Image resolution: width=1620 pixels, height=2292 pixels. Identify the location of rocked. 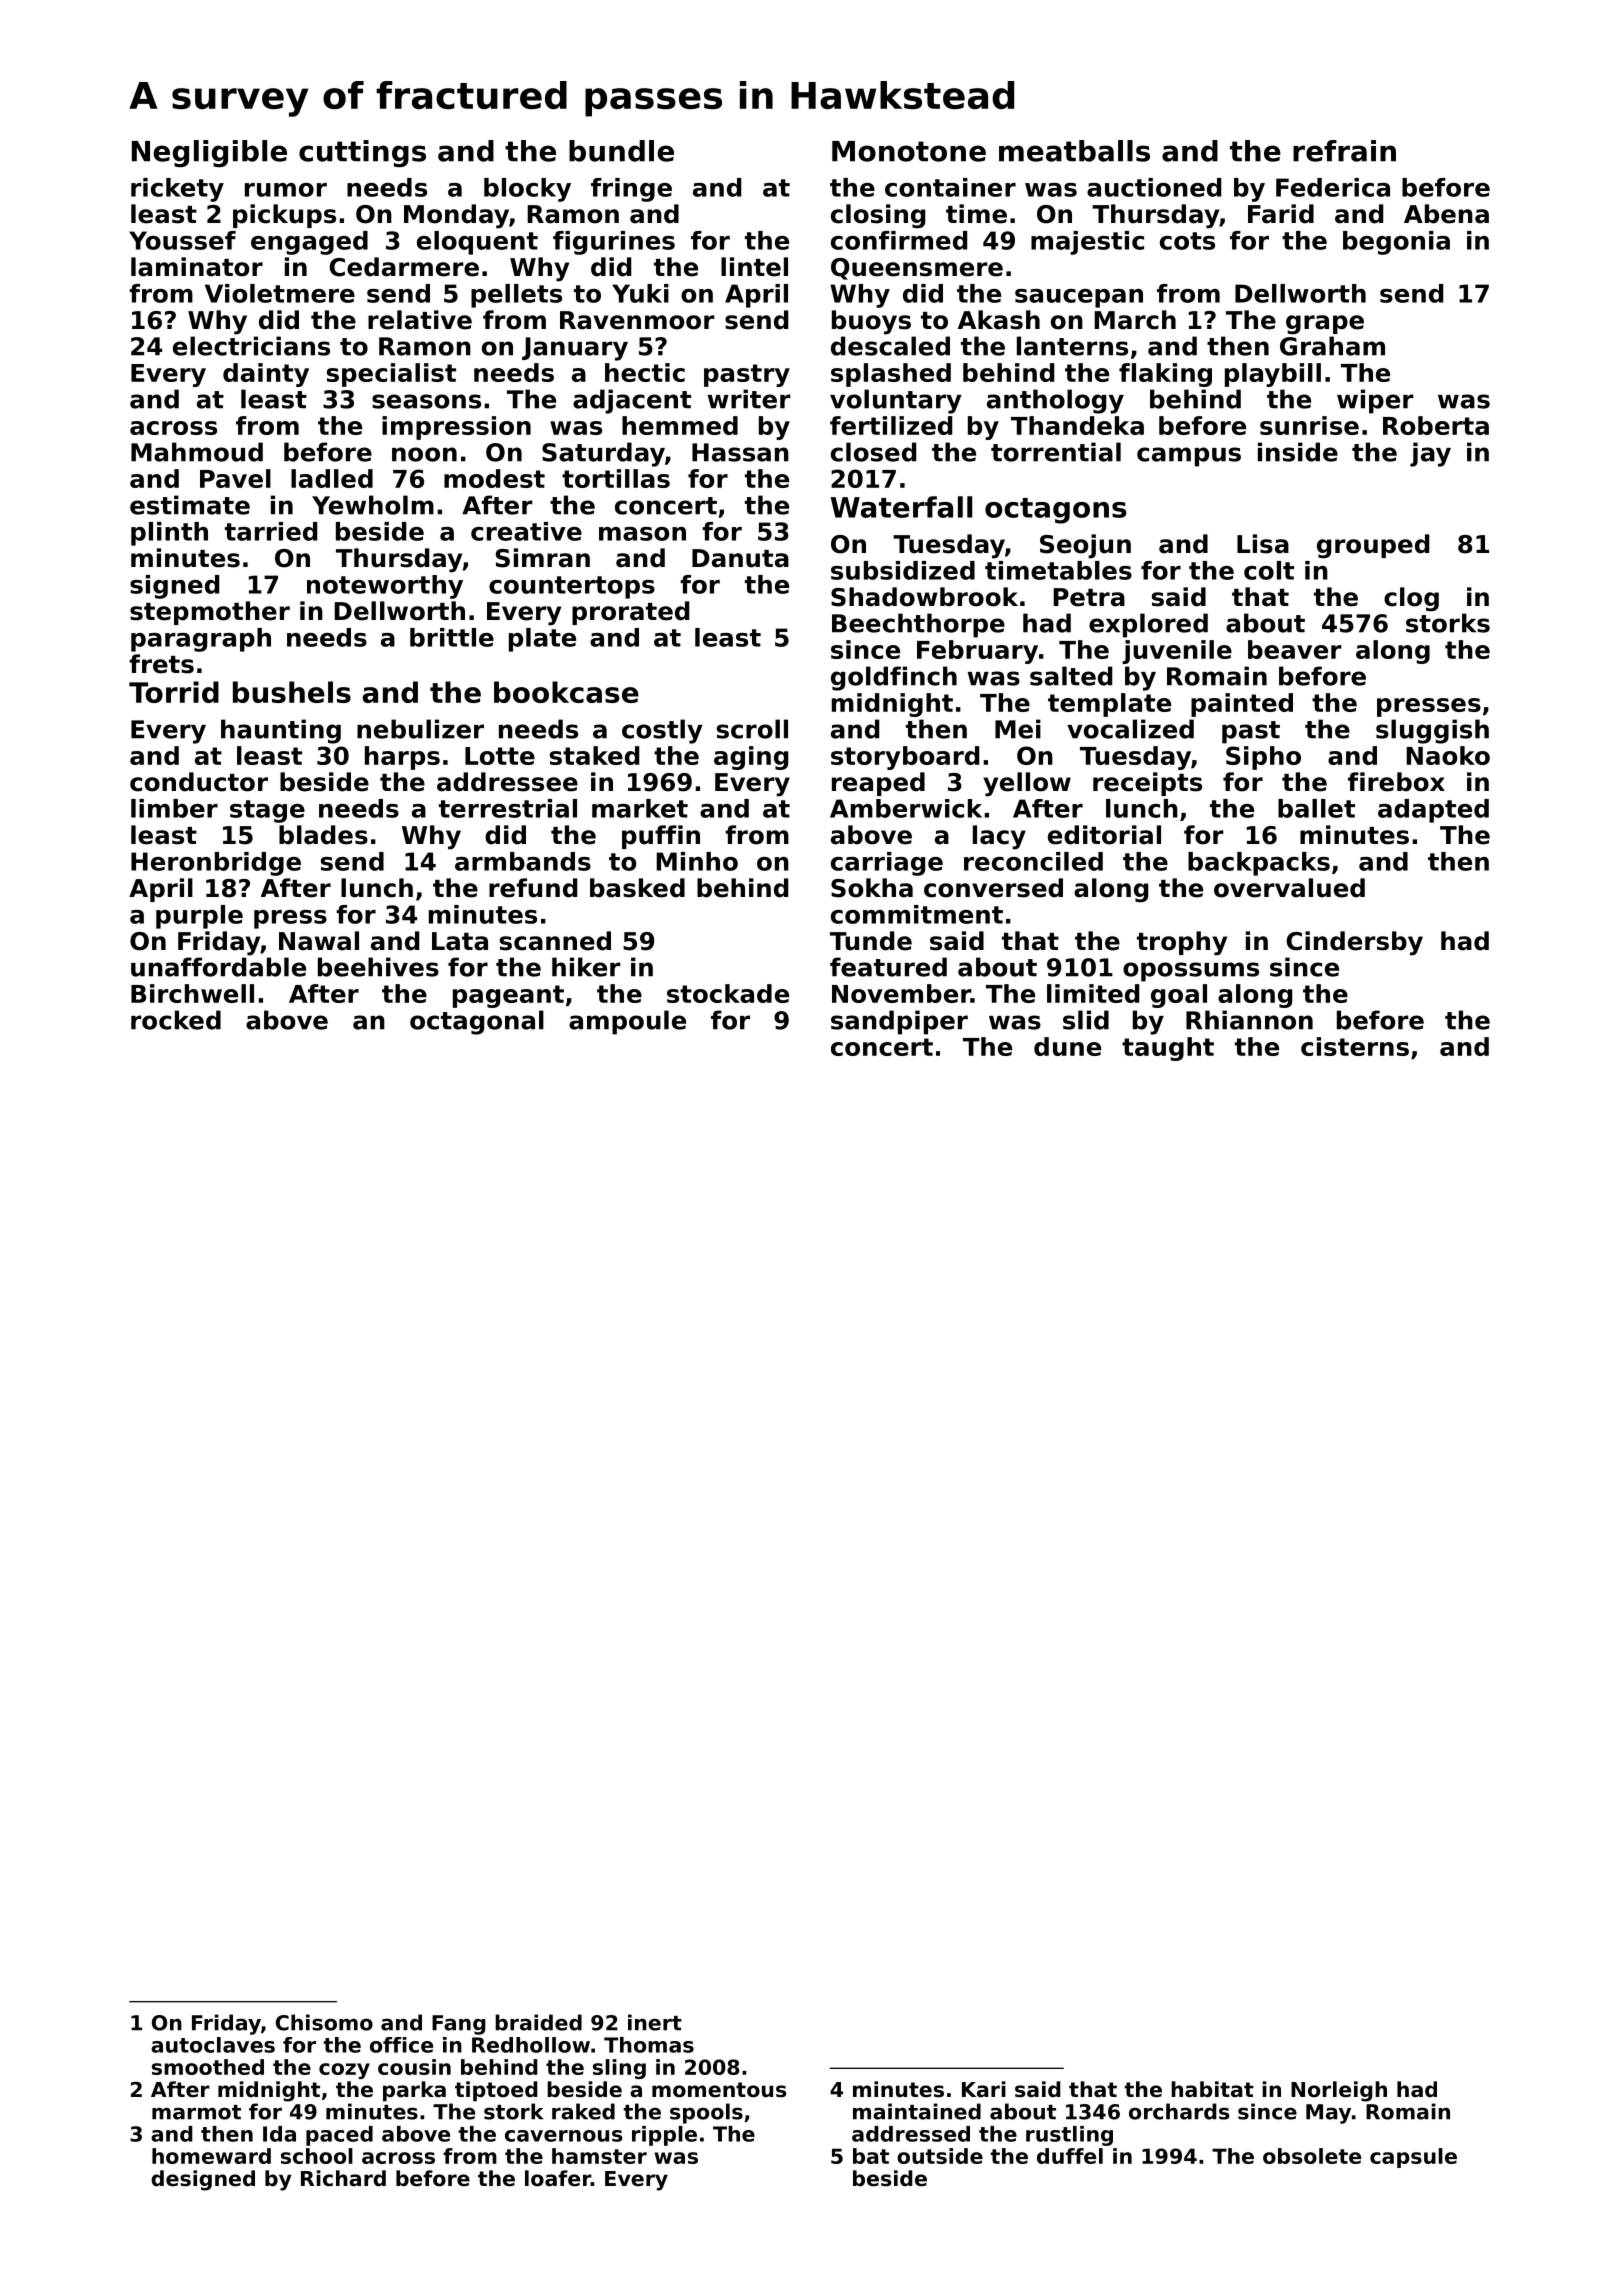
(176, 1020).
